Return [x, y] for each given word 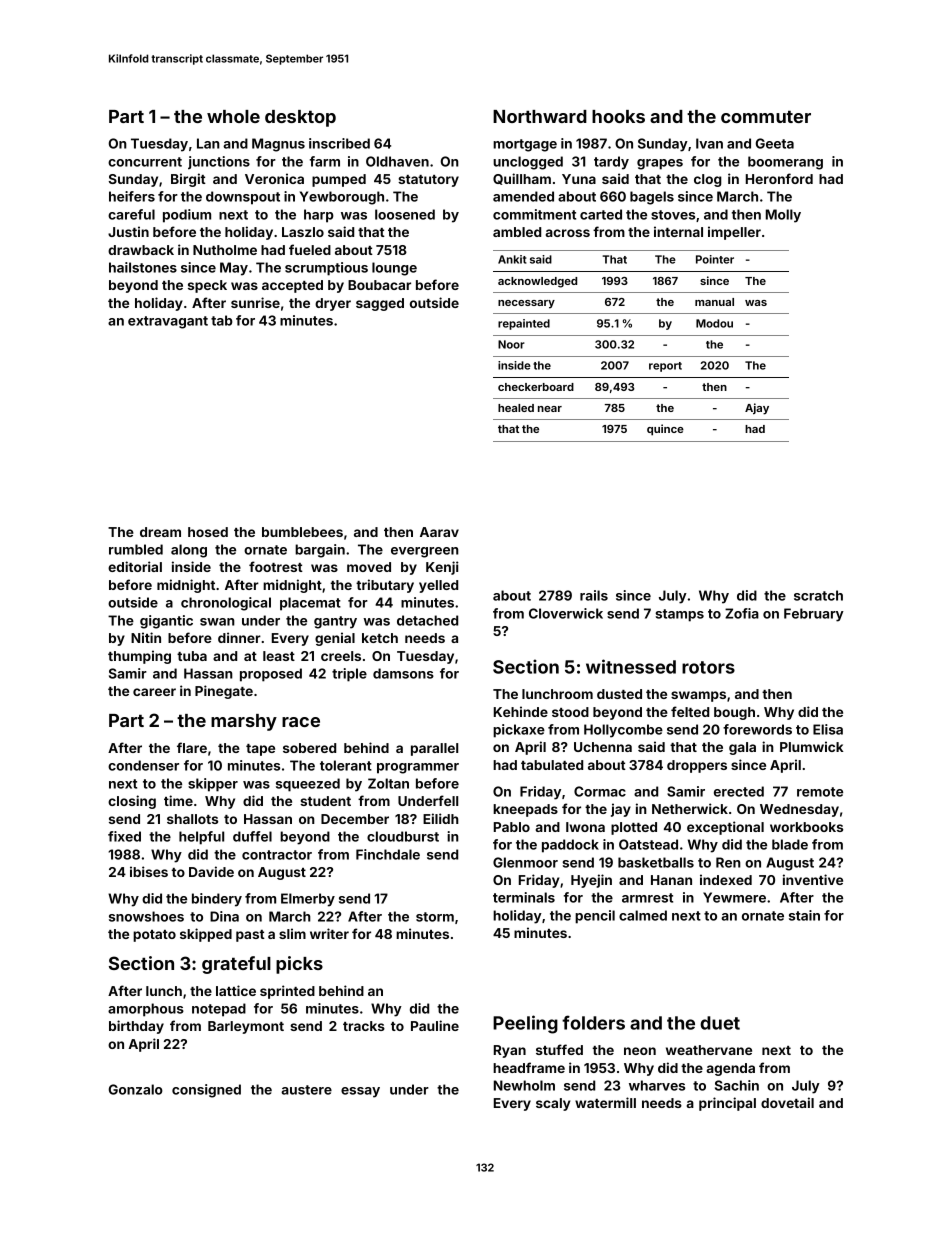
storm [435, 917]
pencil [595, 917]
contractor [277, 855]
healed [516, 408]
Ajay [757, 409]
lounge [394, 269]
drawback [141, 250]
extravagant [168, 322]
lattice [236, 990]
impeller [734, 233]
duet [720, 1023]
